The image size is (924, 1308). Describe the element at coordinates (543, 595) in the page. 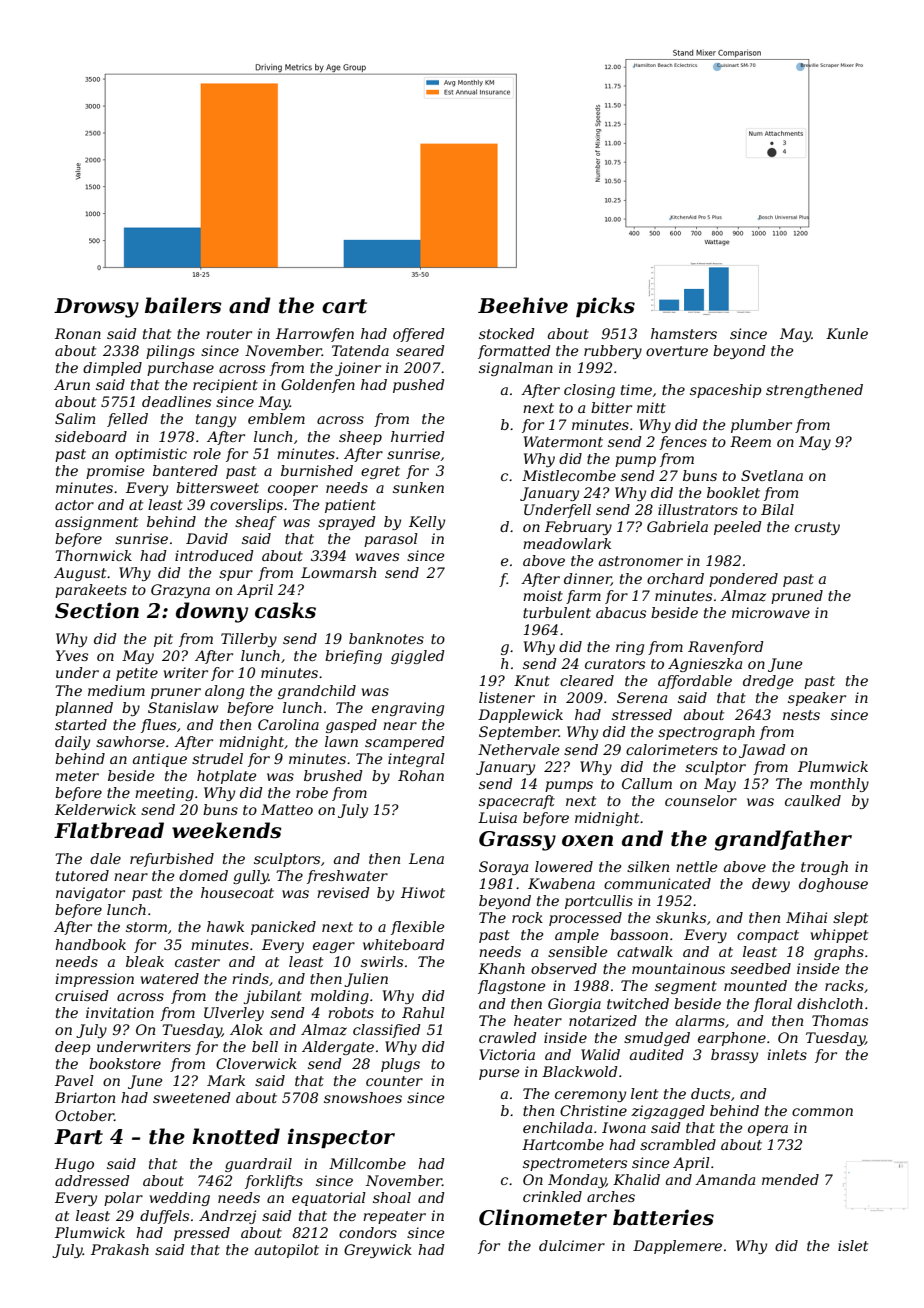

I see `moist` at that location.
